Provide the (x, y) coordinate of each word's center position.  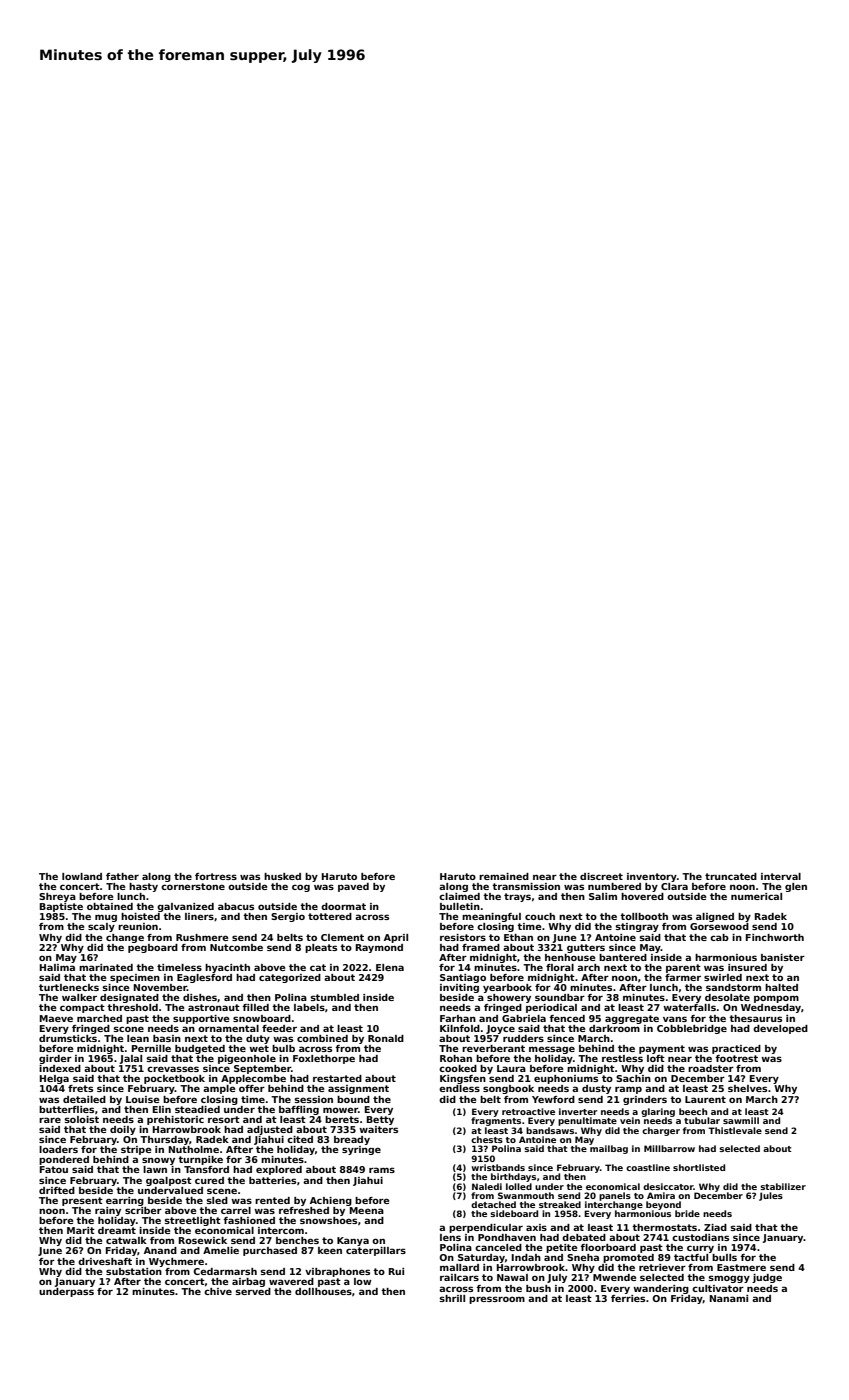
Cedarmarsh (225, 1271)
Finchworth (775, 937)
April (396, 938)
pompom (776, 999)
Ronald (386, 1038)
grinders (645, 1100)
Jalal (130, 1059)
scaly (101, 927)
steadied (197, 1109)
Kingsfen (463, 1079)
